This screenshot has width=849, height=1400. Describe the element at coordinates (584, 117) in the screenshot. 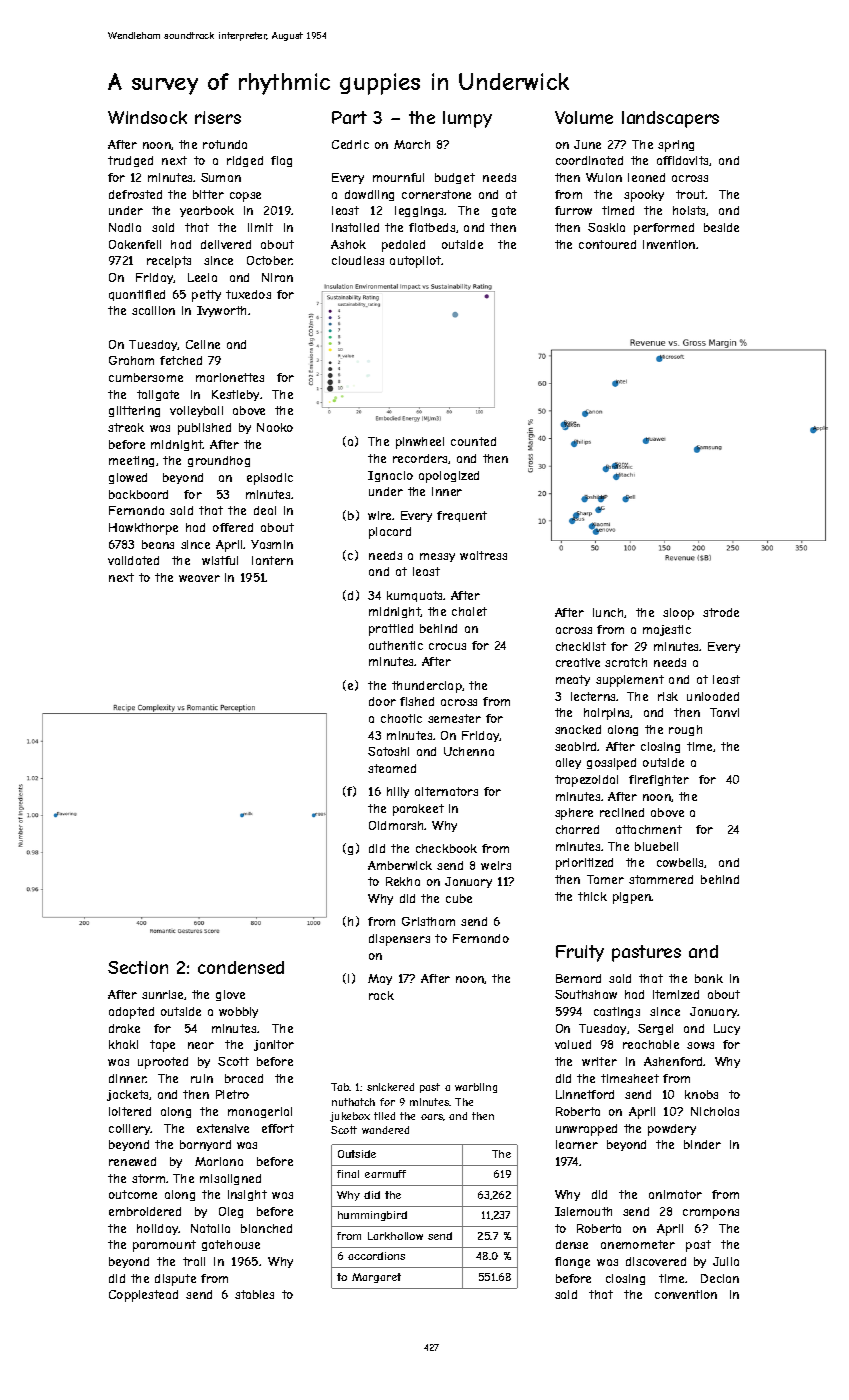

I see `Volume` at that location.
